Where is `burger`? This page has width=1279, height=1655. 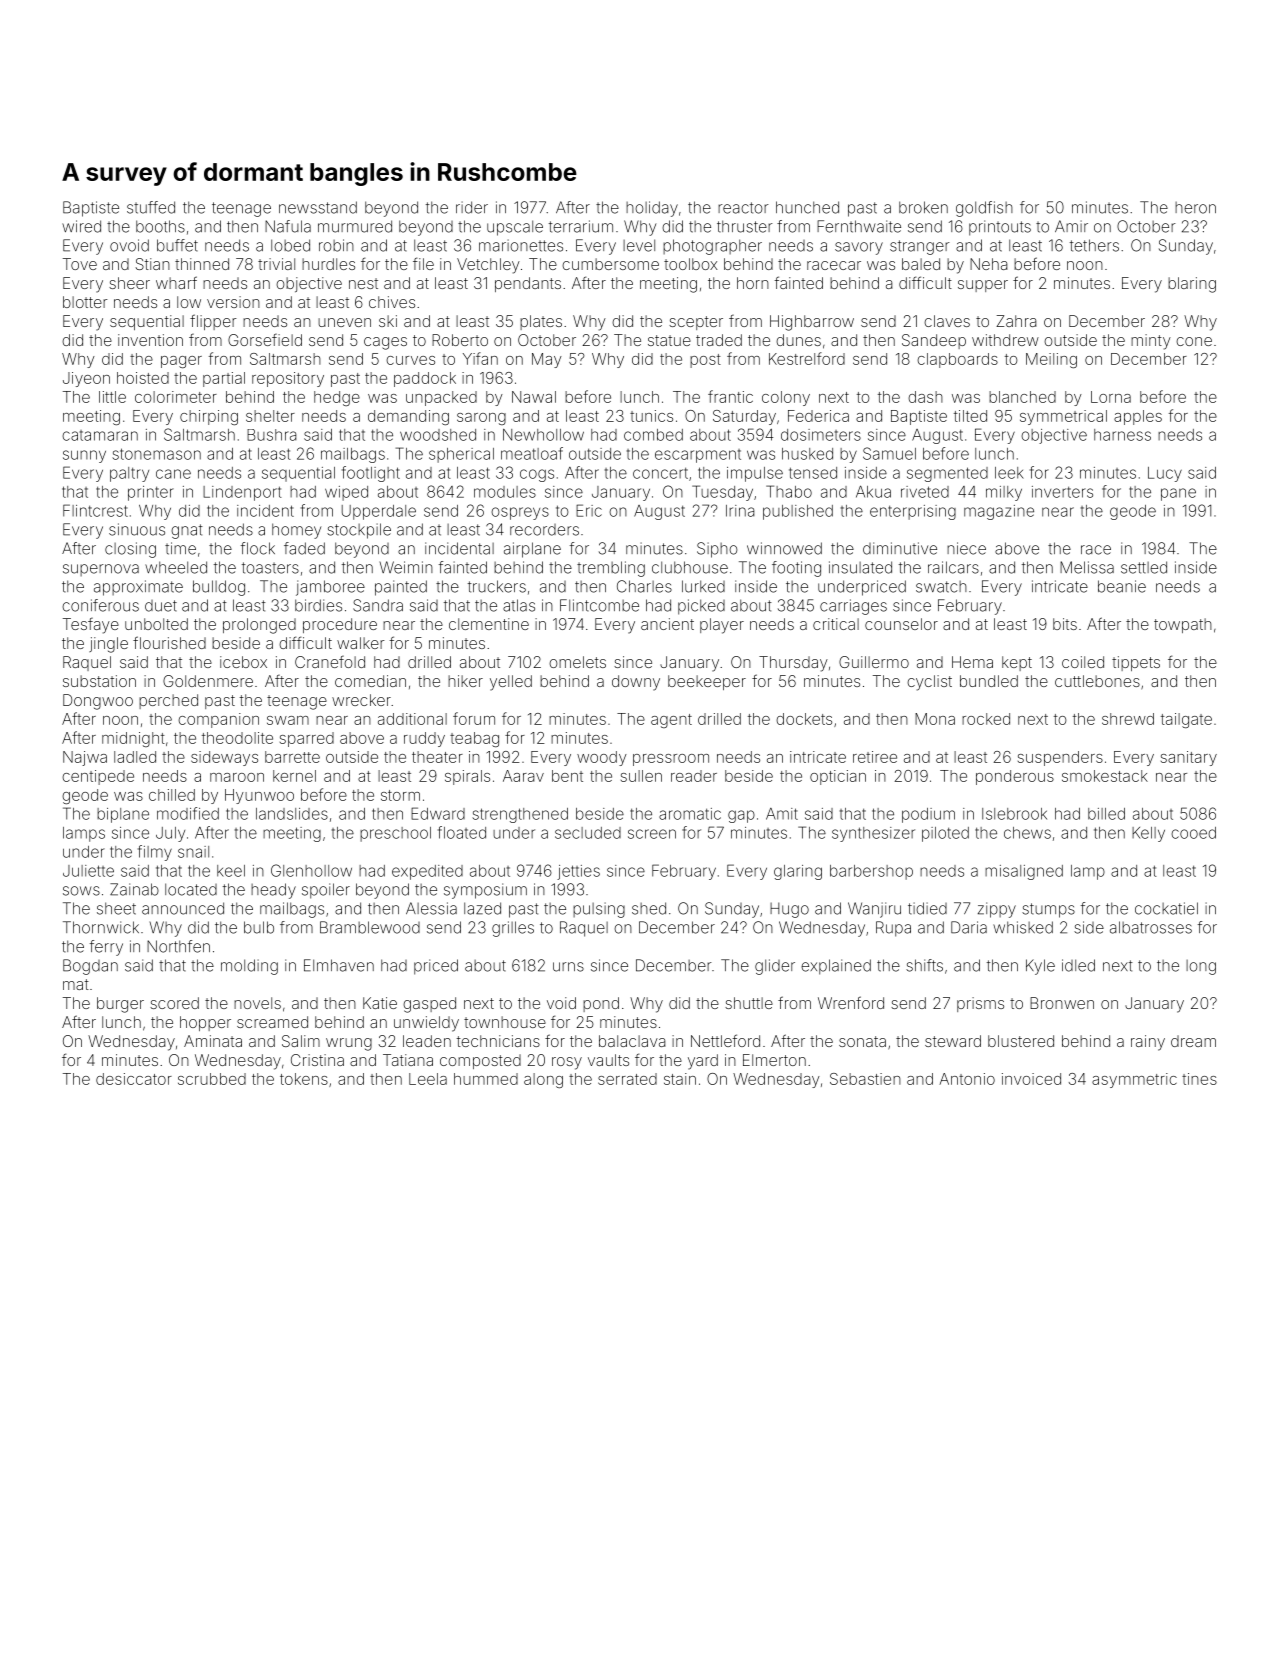 burger is located at coordinates (120, 1005).
